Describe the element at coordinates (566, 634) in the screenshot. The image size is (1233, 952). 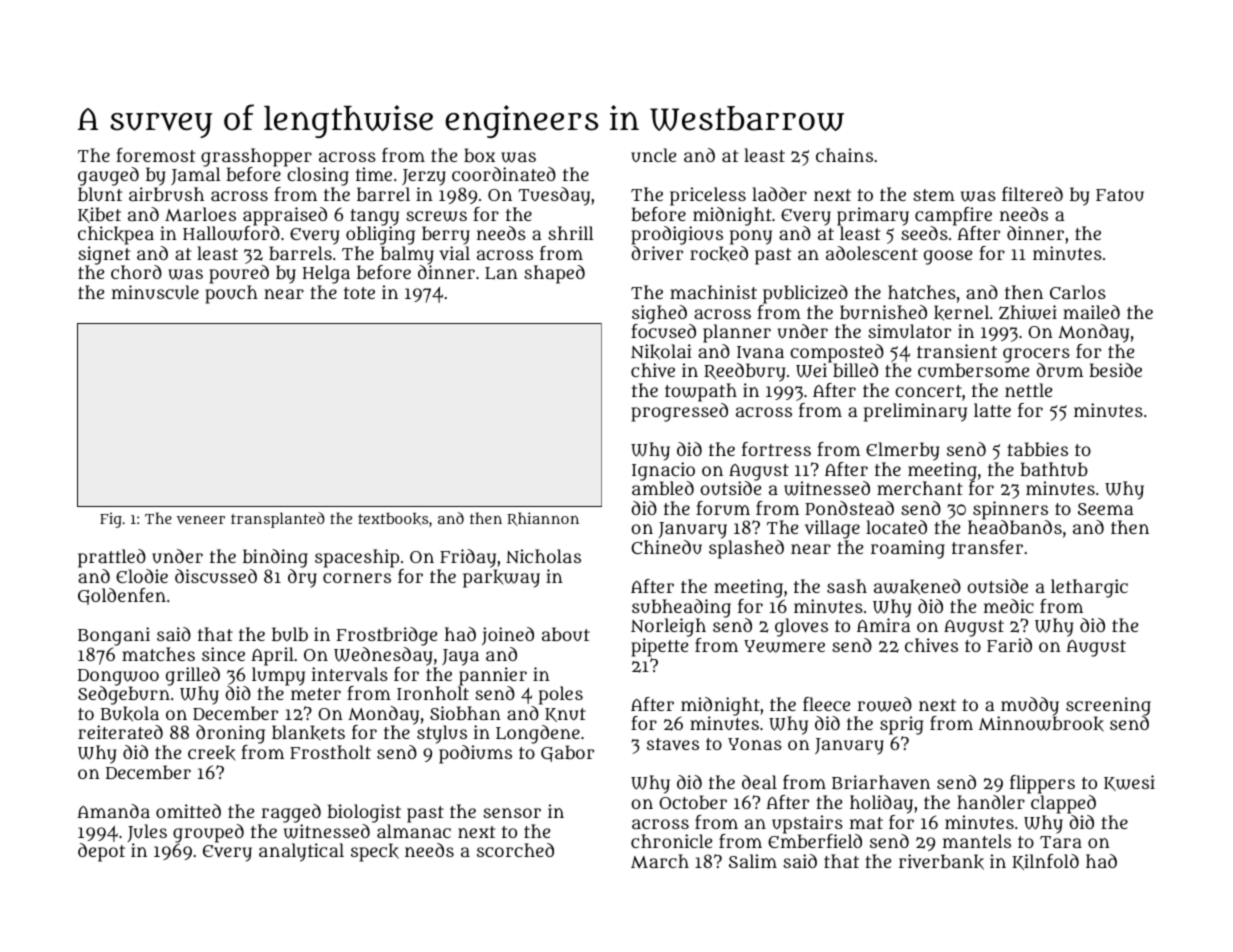
I see `about` at that location.
